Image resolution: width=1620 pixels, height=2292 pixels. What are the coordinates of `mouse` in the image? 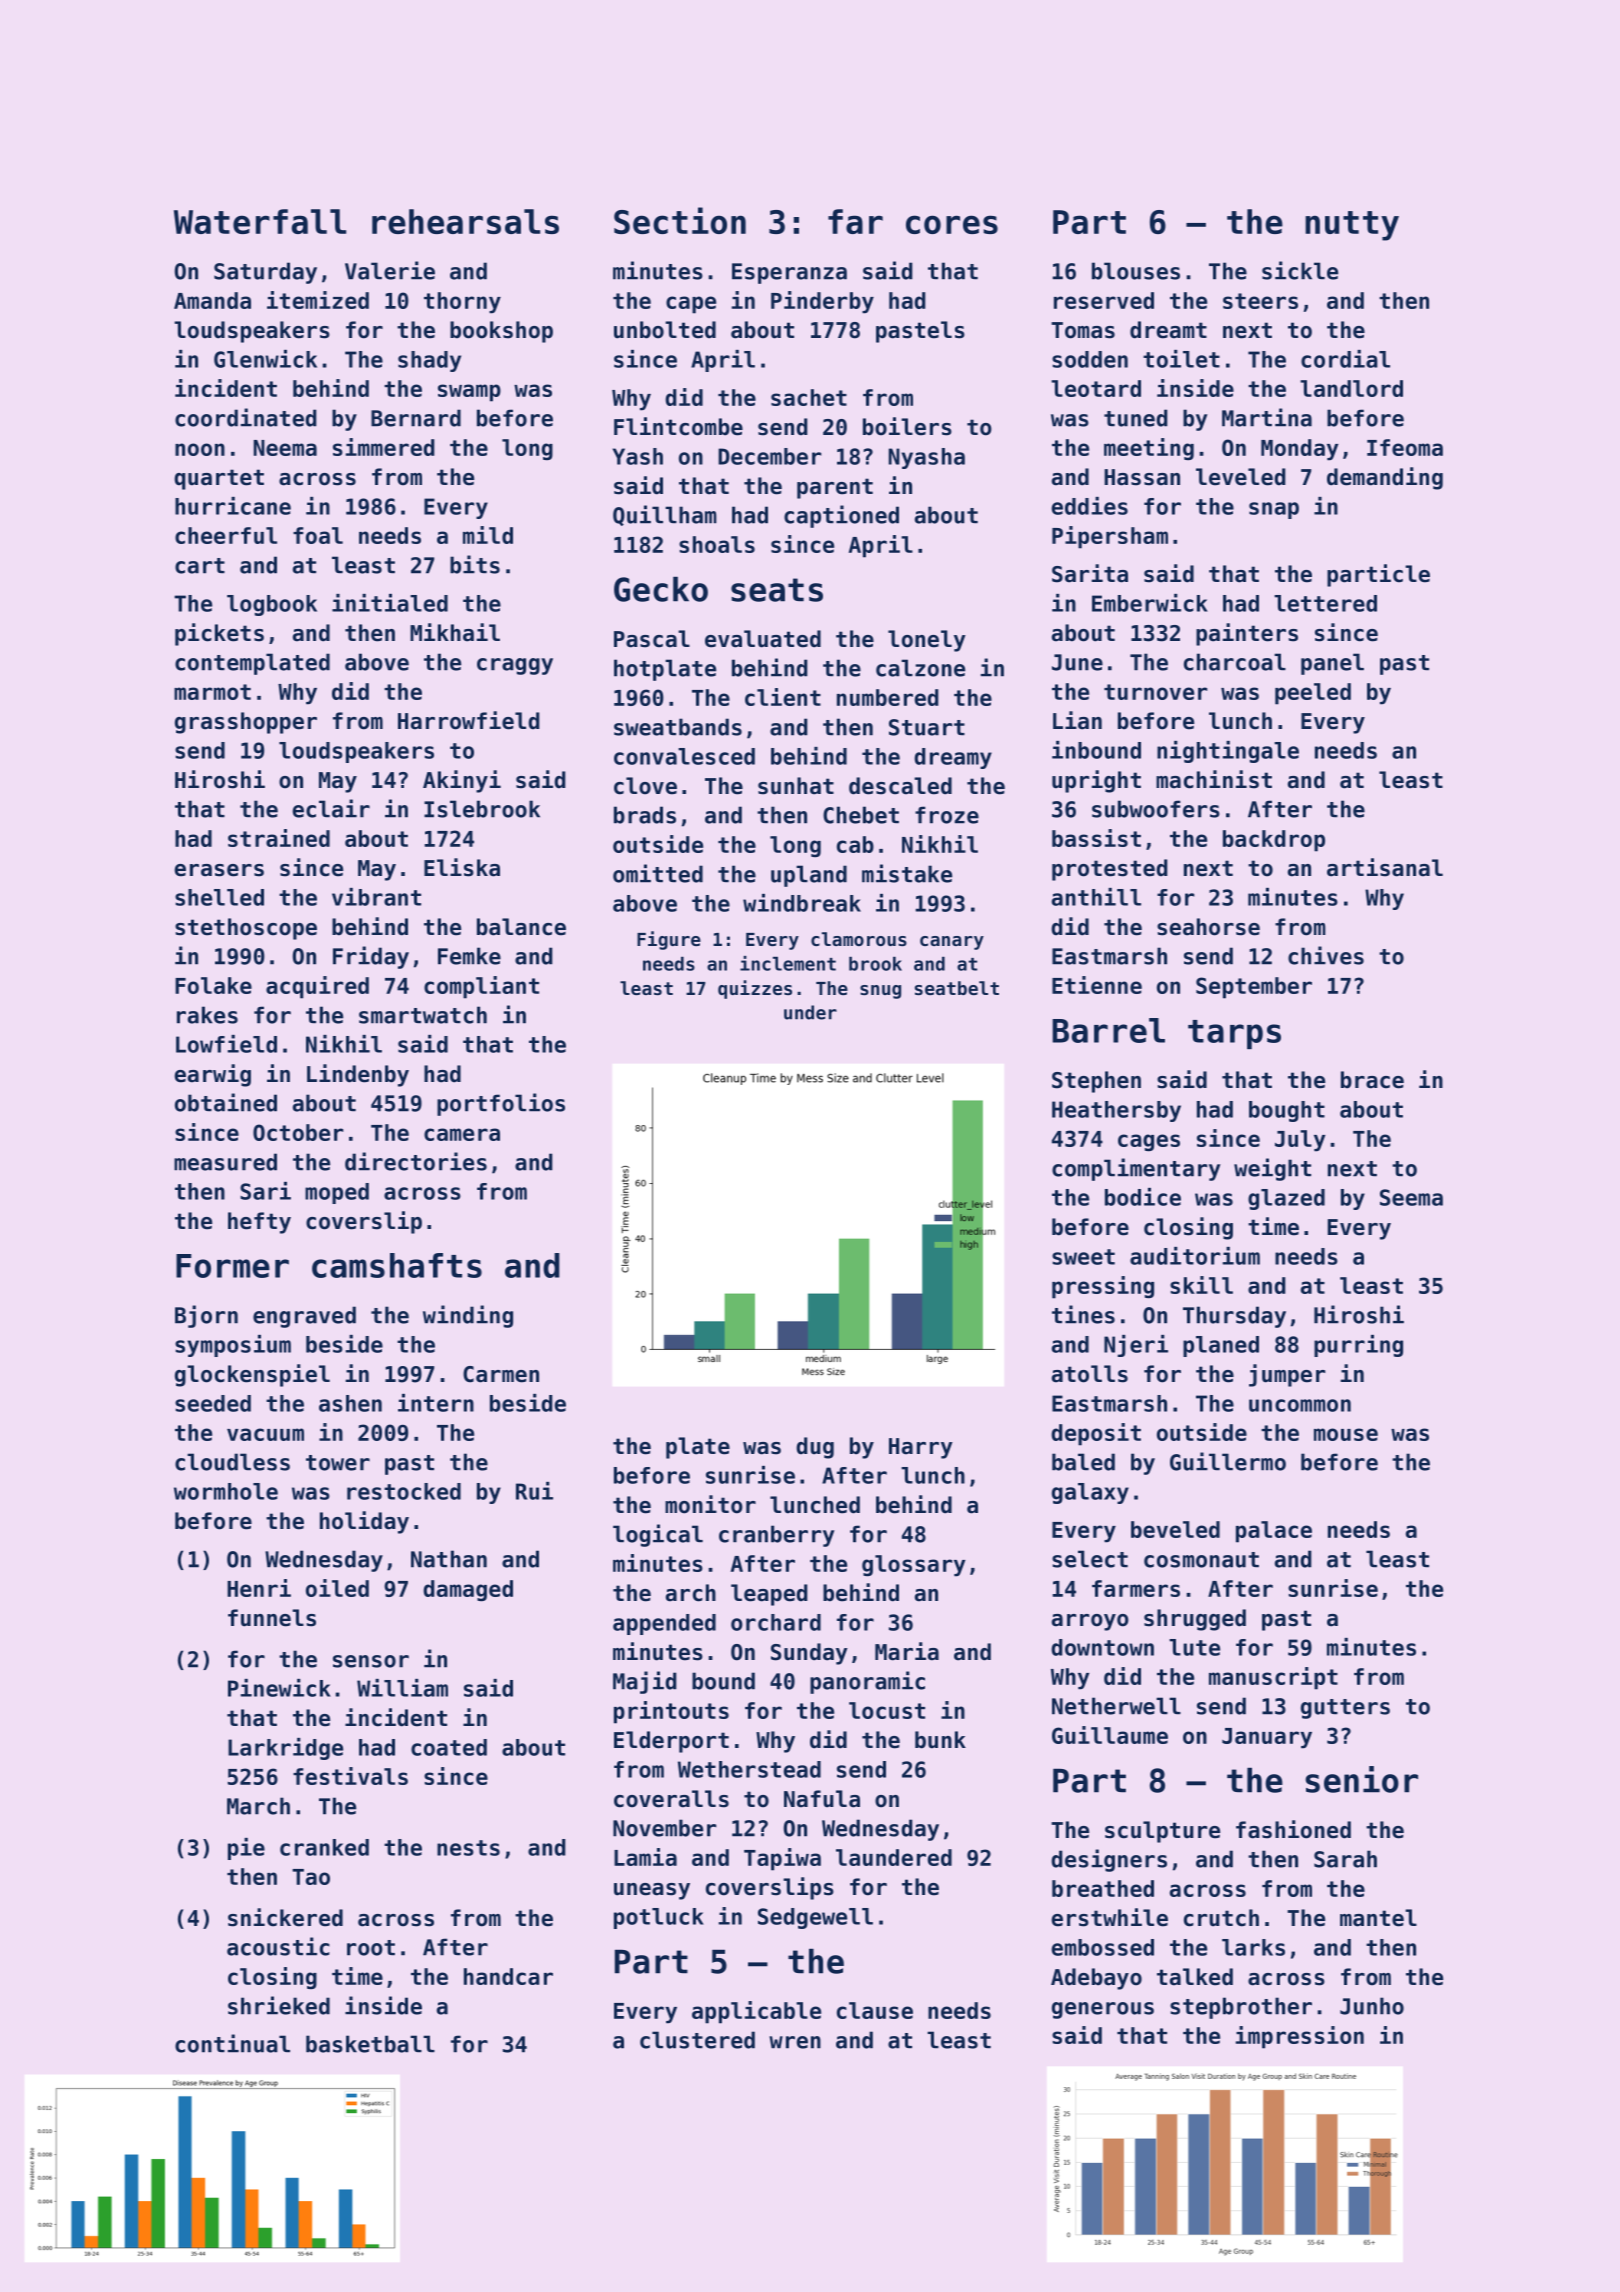 It's located at (1346, 1434).
